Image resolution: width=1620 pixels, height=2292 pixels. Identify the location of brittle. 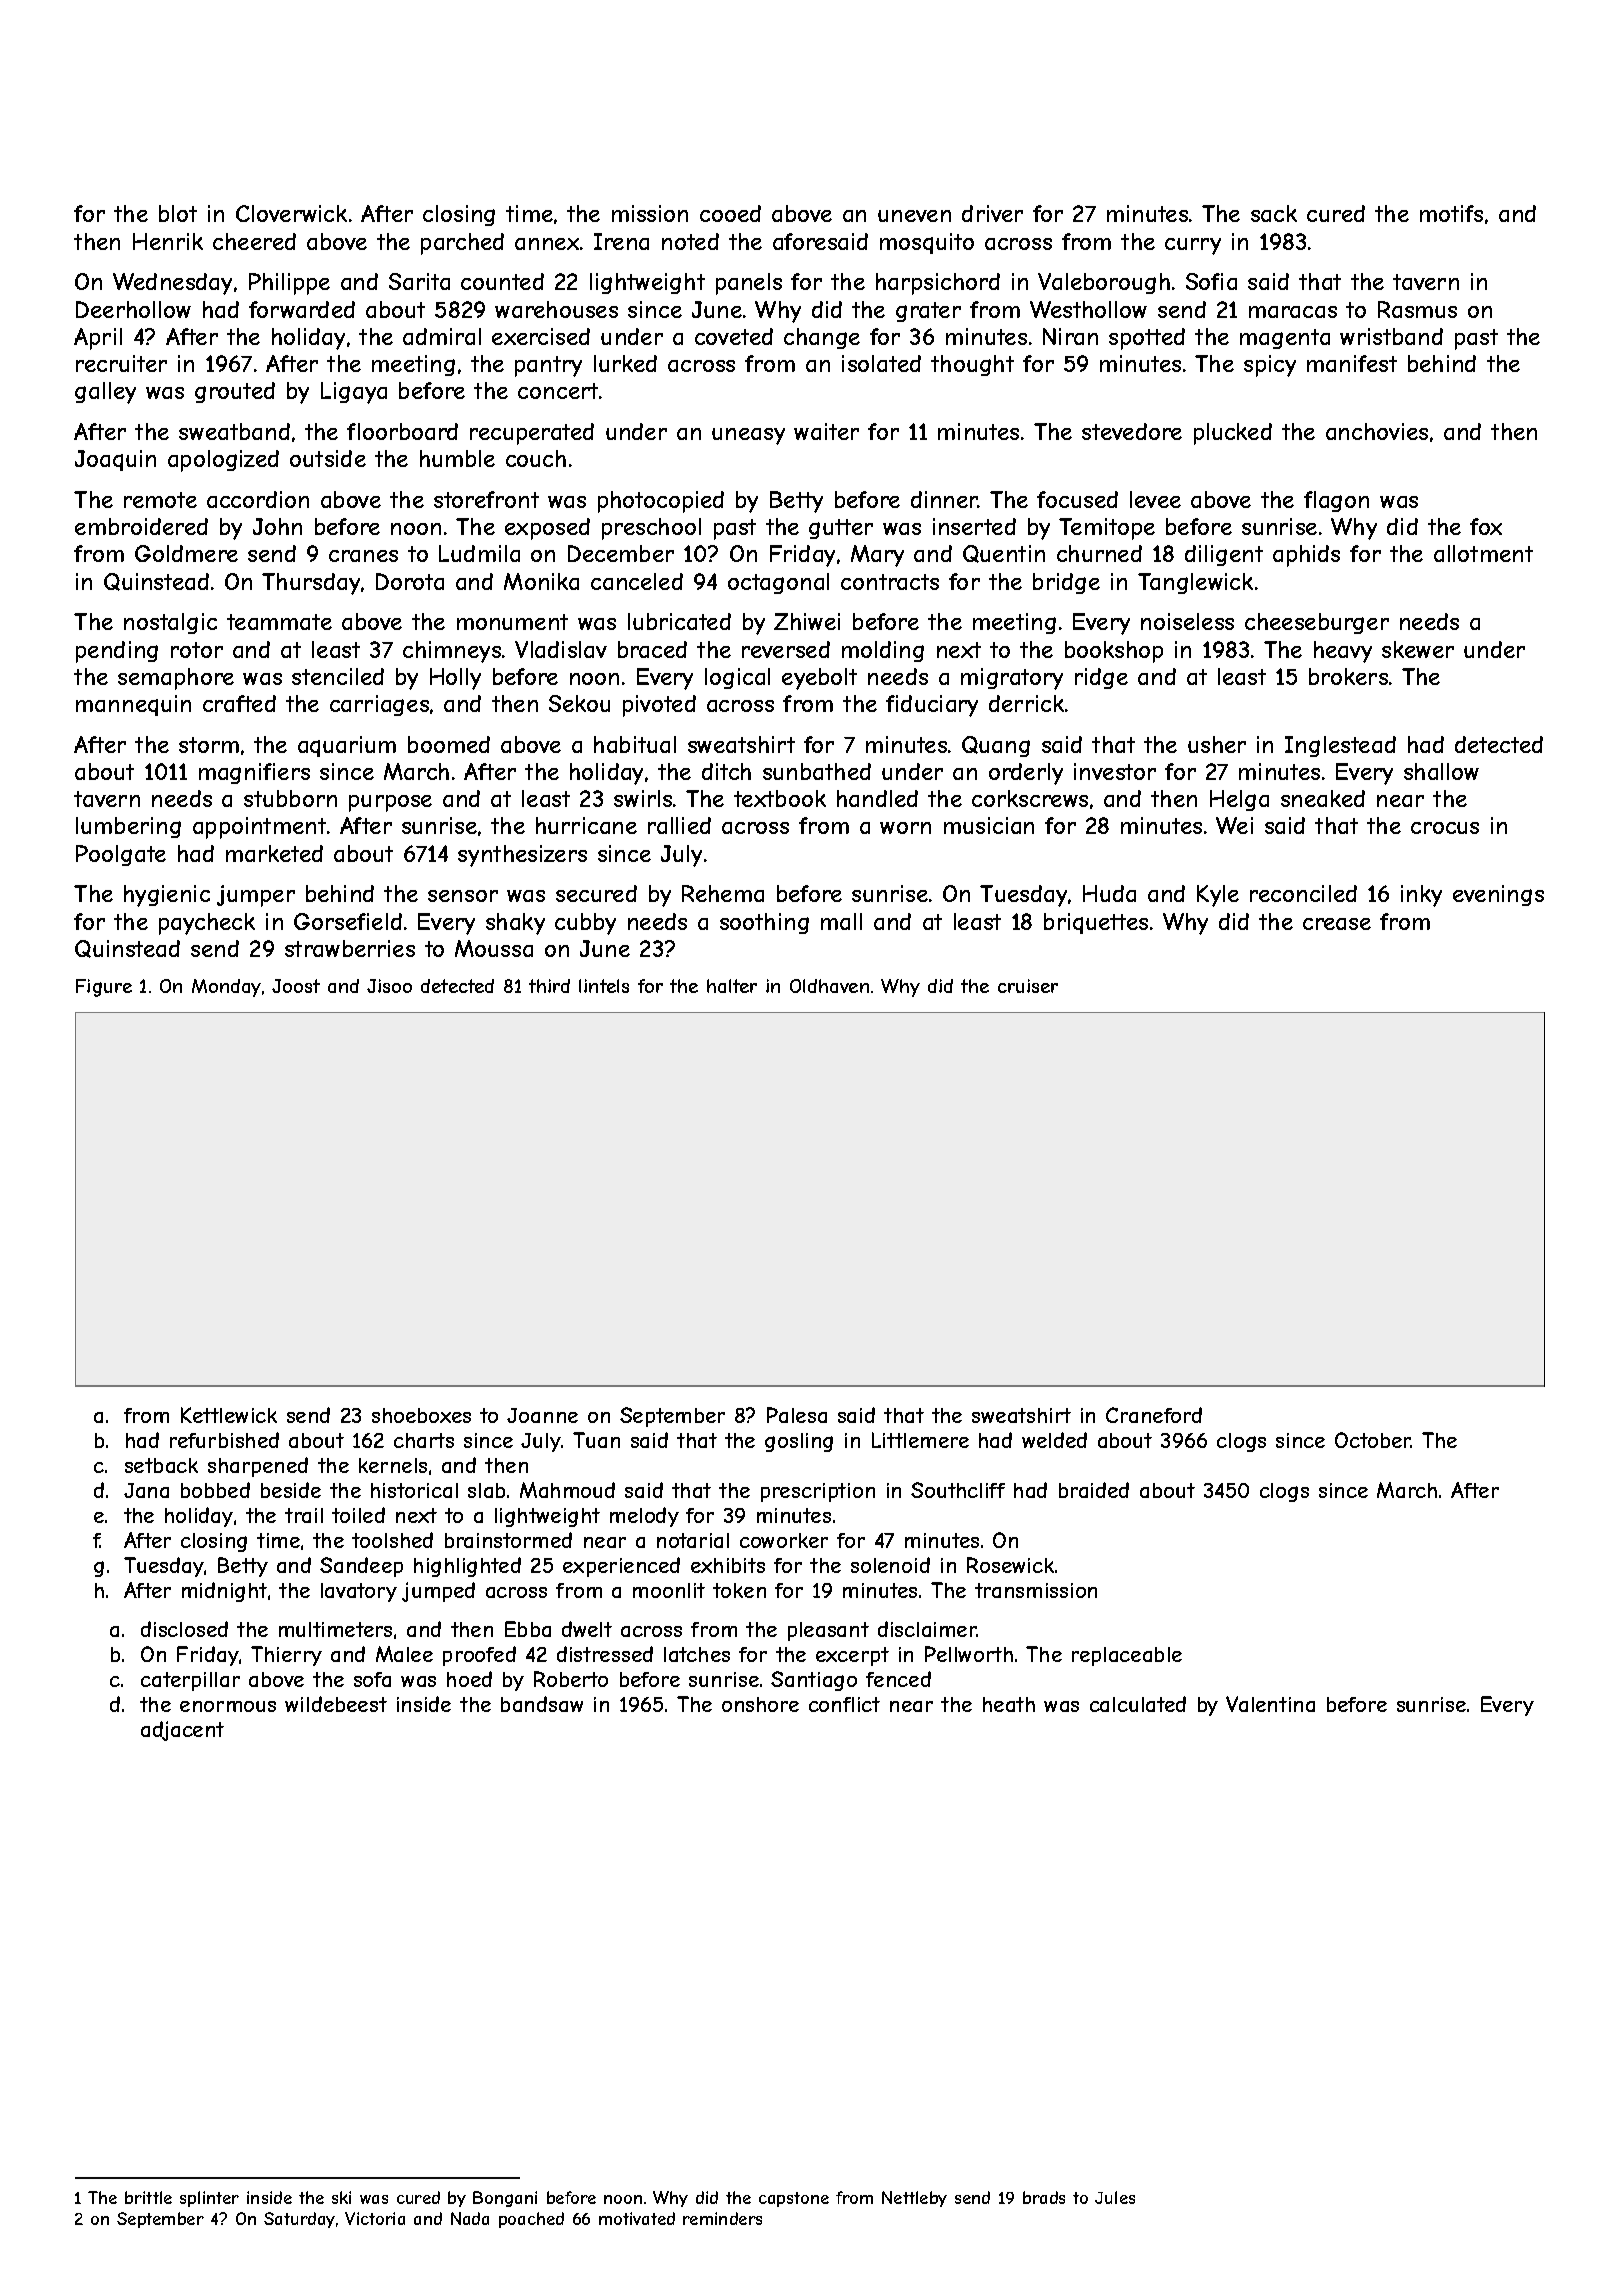
(148, 2197).
